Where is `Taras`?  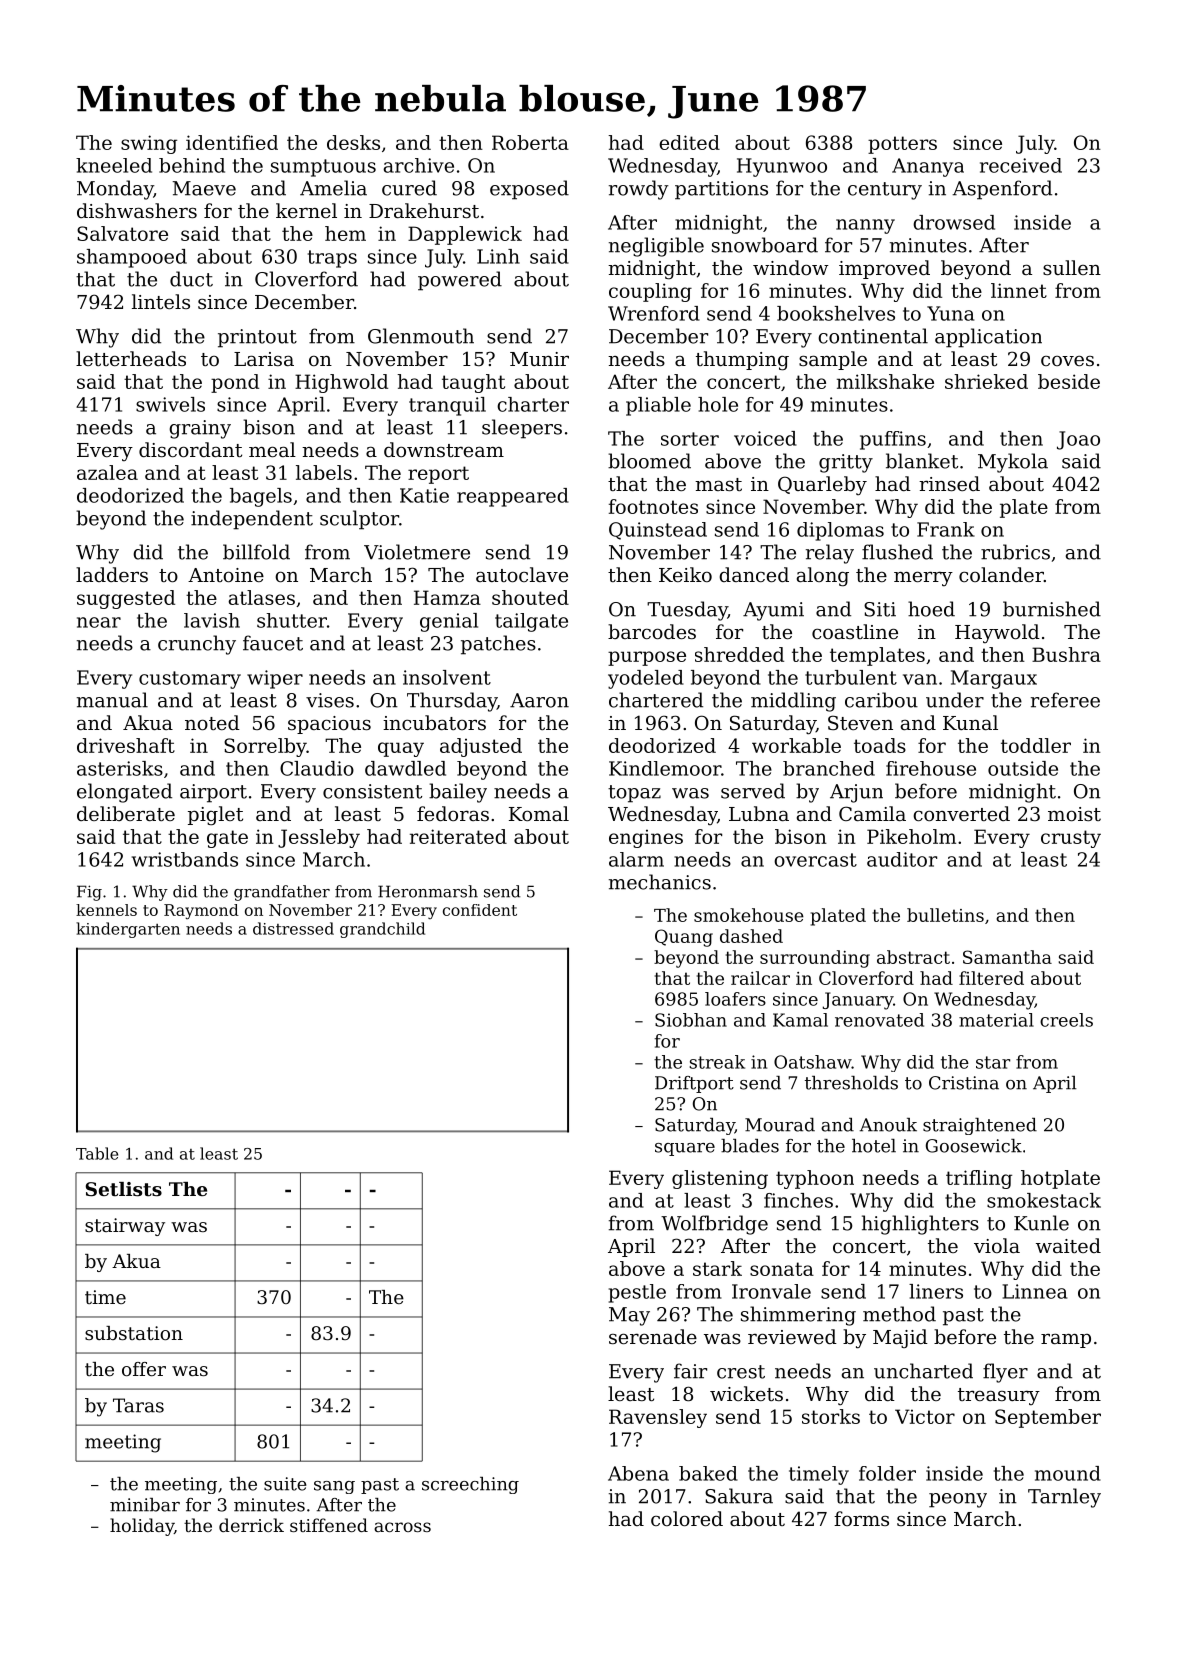
Taras is located at coordinates (138, 1405).
